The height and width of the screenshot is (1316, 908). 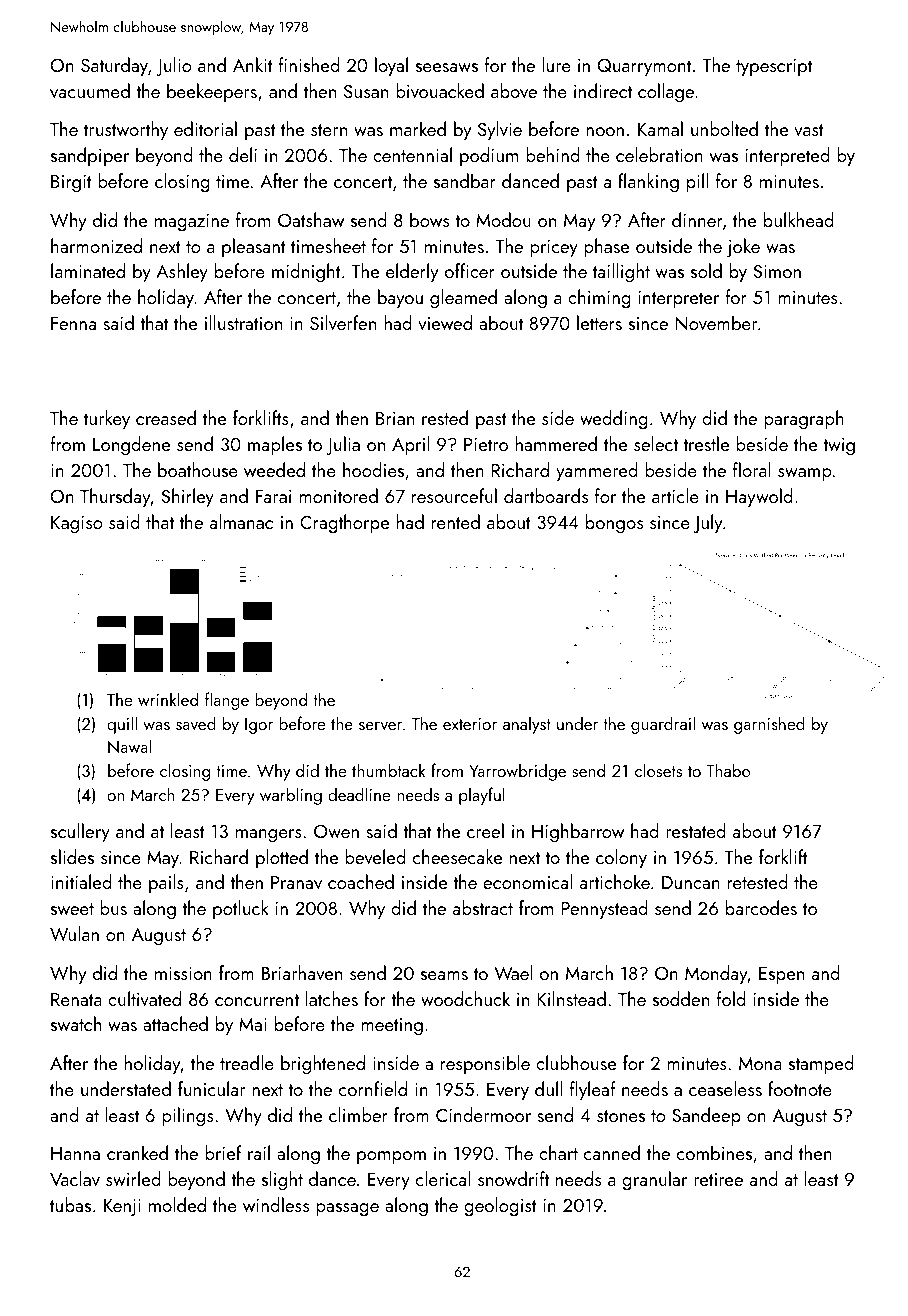 I want to click on lure, so click(x=556, y=64).
